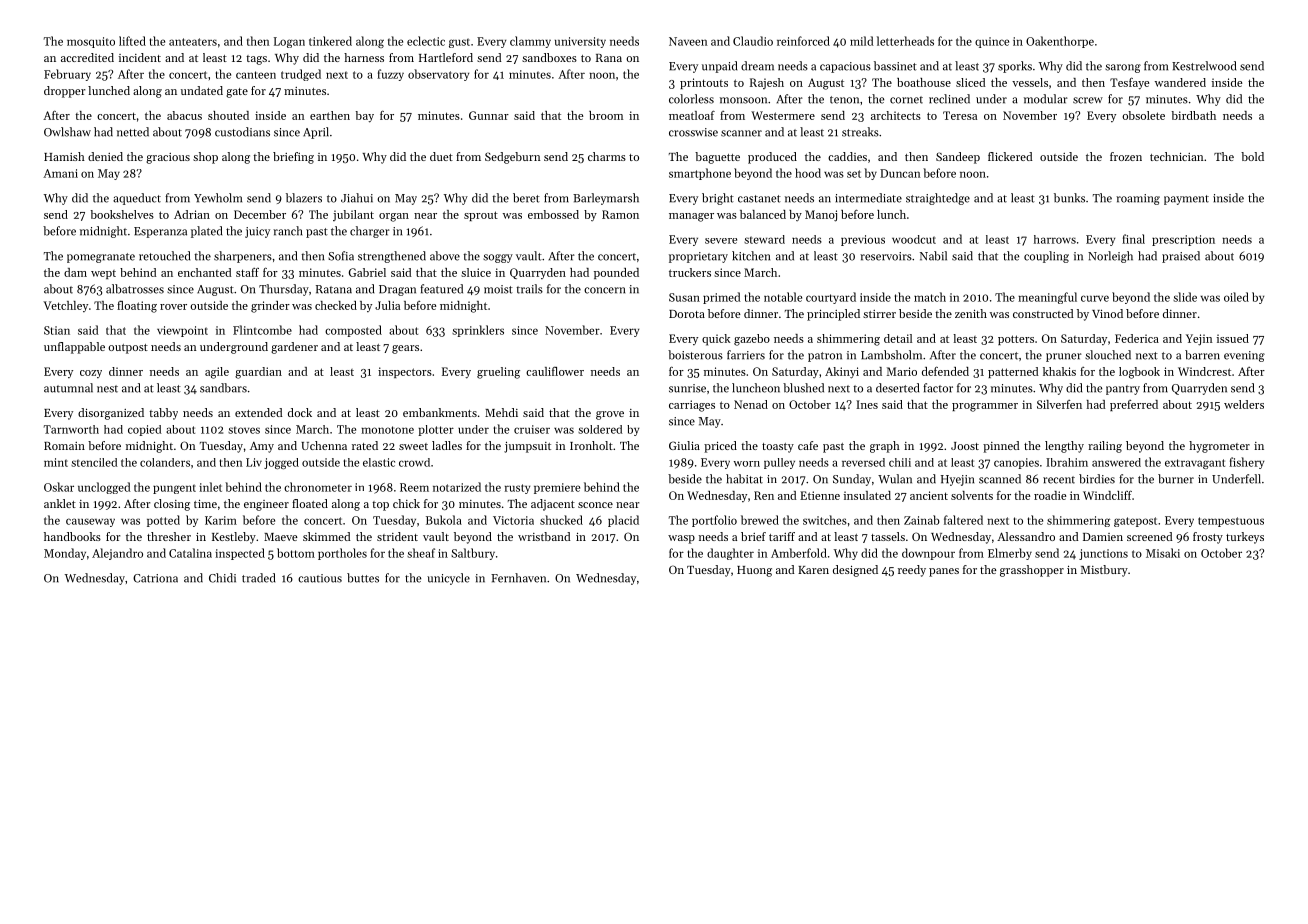  Describe the element at coordinates (1123, 390) in the document. I see `pantry` at that location.
